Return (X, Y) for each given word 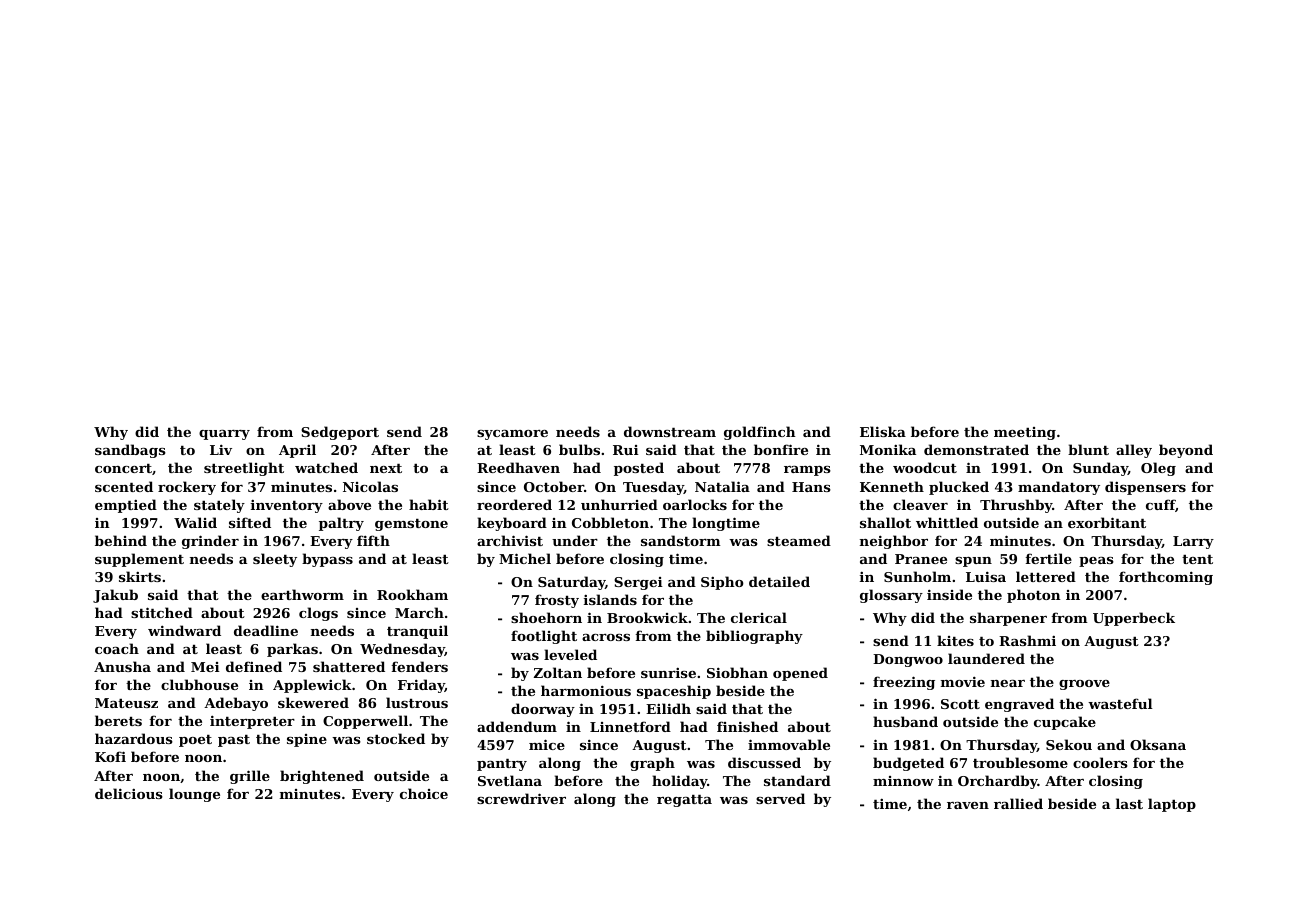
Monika (888, 449)
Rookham (412, 594)
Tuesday (653, 488)
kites (955, 640)
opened (800, 674)
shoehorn (546, 617)
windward (184, 630)
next (386, 468)
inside (949, 594)
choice (424, 793)
